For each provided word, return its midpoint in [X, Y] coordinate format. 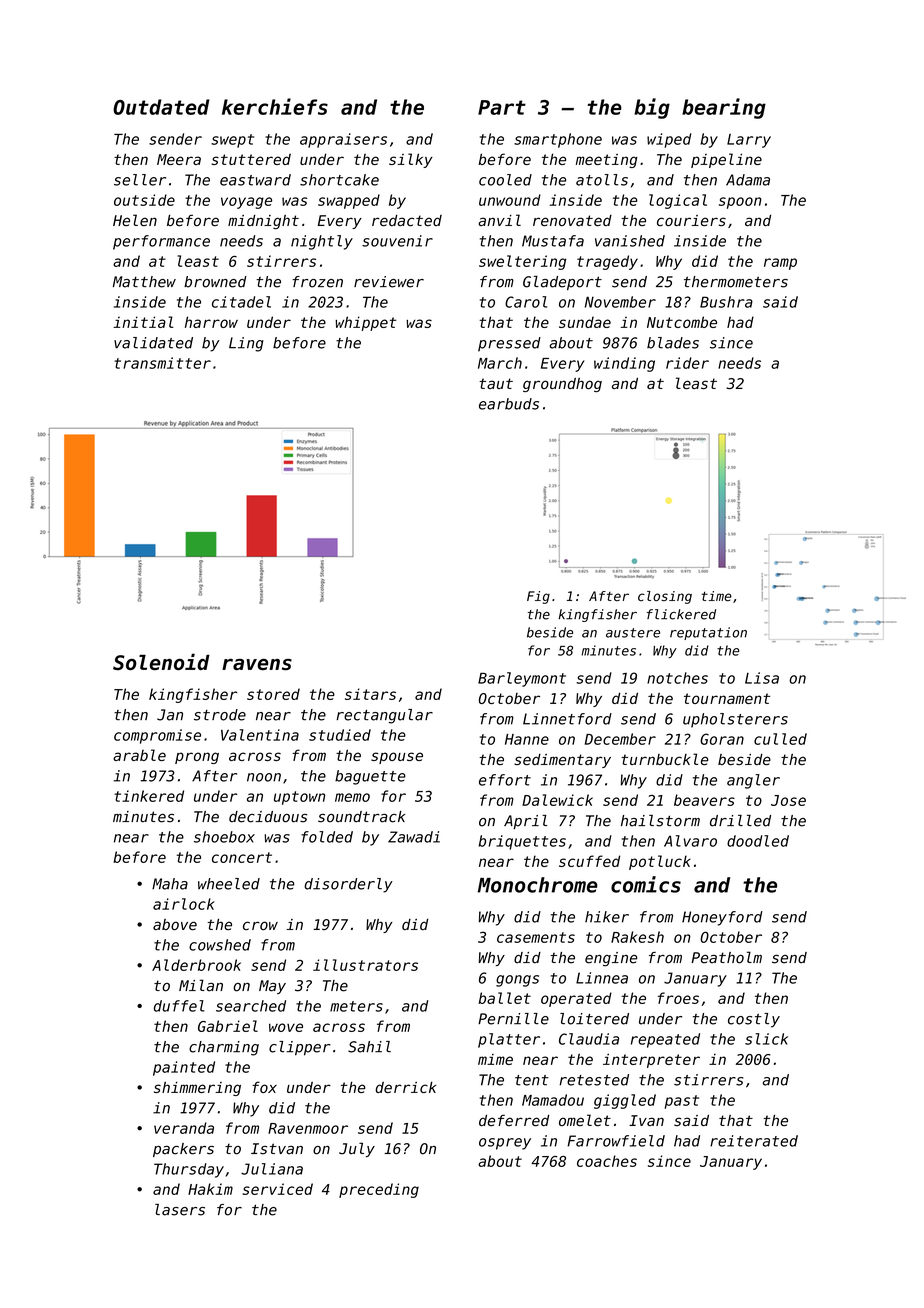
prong [197, 758]
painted [184, 1068]
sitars [370, 694]
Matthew [144, 282]
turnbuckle [664, 759]
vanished [630, 241]
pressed [509, 344]
